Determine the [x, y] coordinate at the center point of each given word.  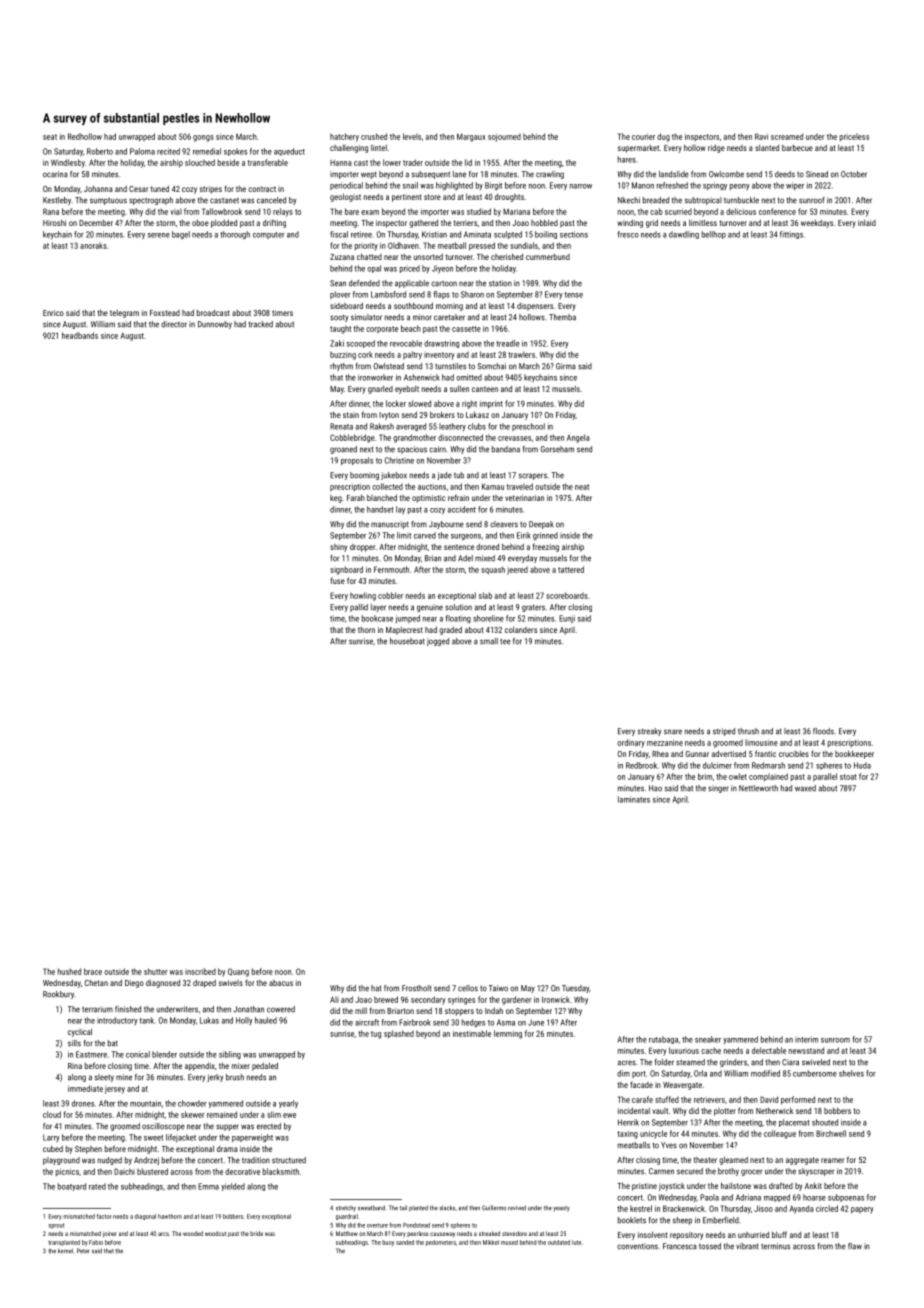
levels [412, 136]
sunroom [835, 1040]
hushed [69, 971]
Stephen [88, 1150]
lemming [508, 1034]
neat [582, 487]
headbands [80, 335]
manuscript [390, 525]
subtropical [703, 201]
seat [50, 137]
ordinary [631, 743]
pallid [359, 608]
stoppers [459, 1012]
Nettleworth [758, 788]
